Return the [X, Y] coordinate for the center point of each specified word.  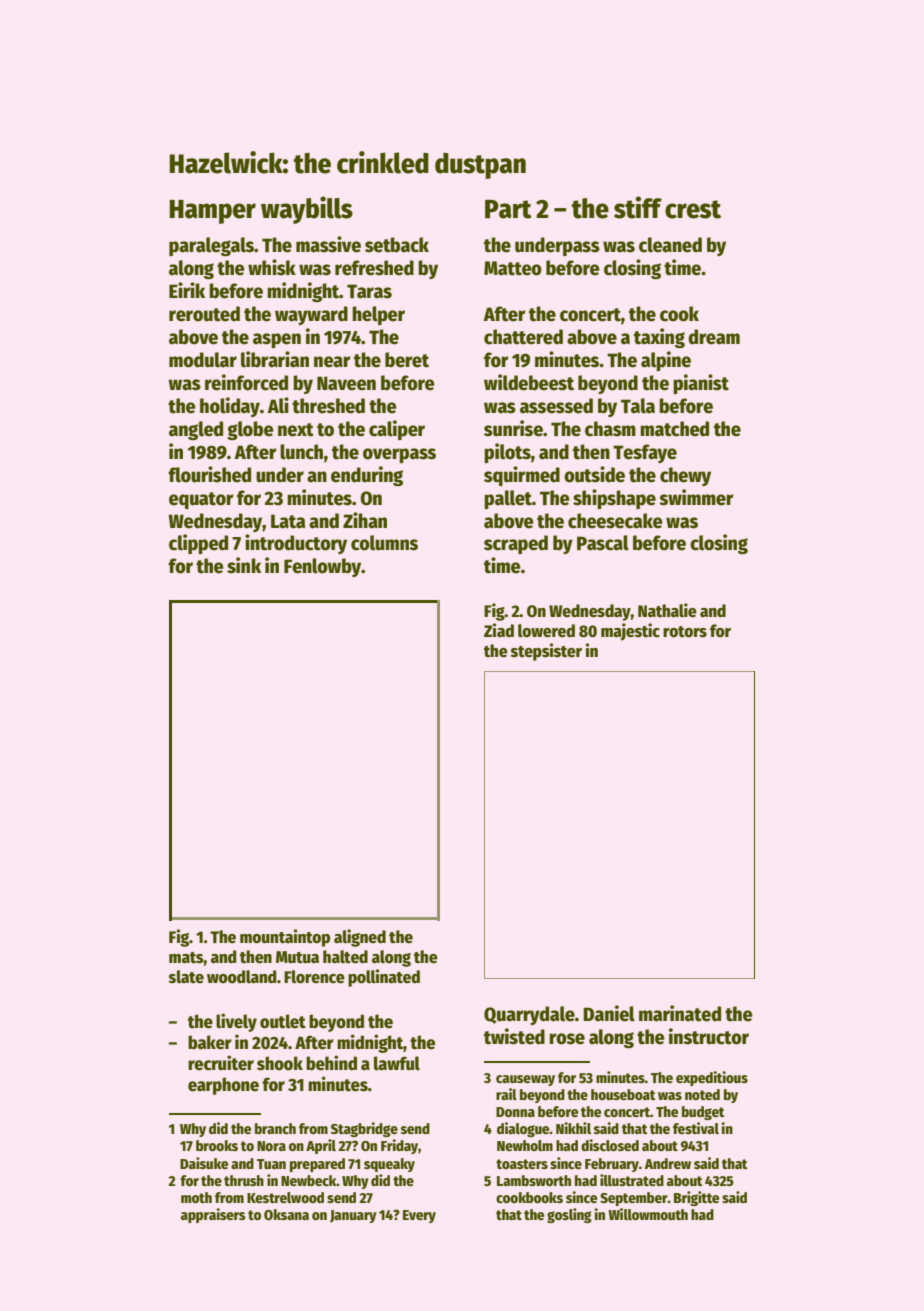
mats [186, 958]
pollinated [384, 978]
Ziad [499, 630]
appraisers [213, 1215]
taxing [659, 338]
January [353, 1216]
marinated [680, 1013]
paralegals [211, 246]
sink [244, 565]
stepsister [546, 652]
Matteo [513, 268]
